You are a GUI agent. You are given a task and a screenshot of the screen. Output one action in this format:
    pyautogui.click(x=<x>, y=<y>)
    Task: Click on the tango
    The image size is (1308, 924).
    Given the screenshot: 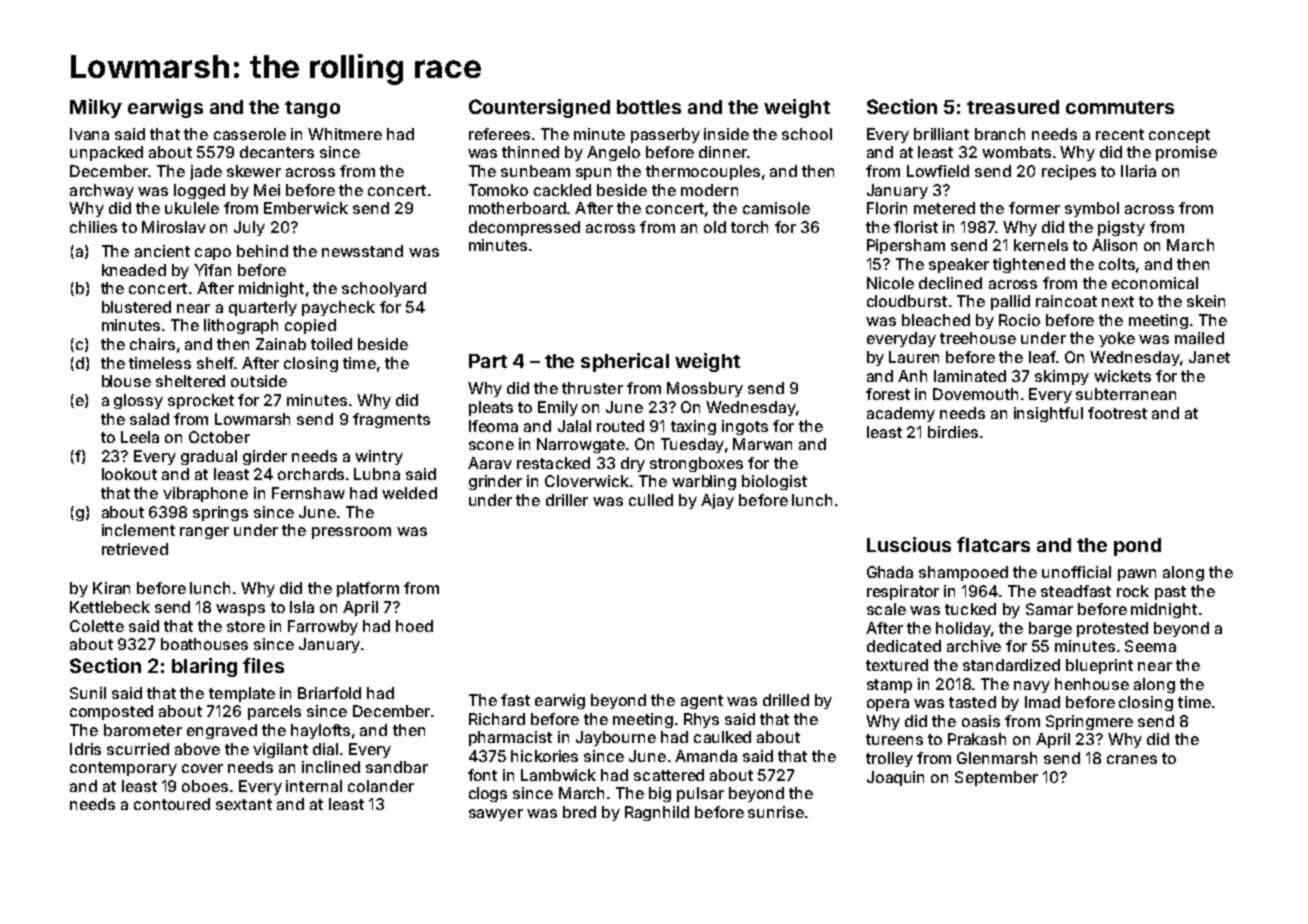 What is the action you would take?
    pyautogui.click(x=312, y=109)
